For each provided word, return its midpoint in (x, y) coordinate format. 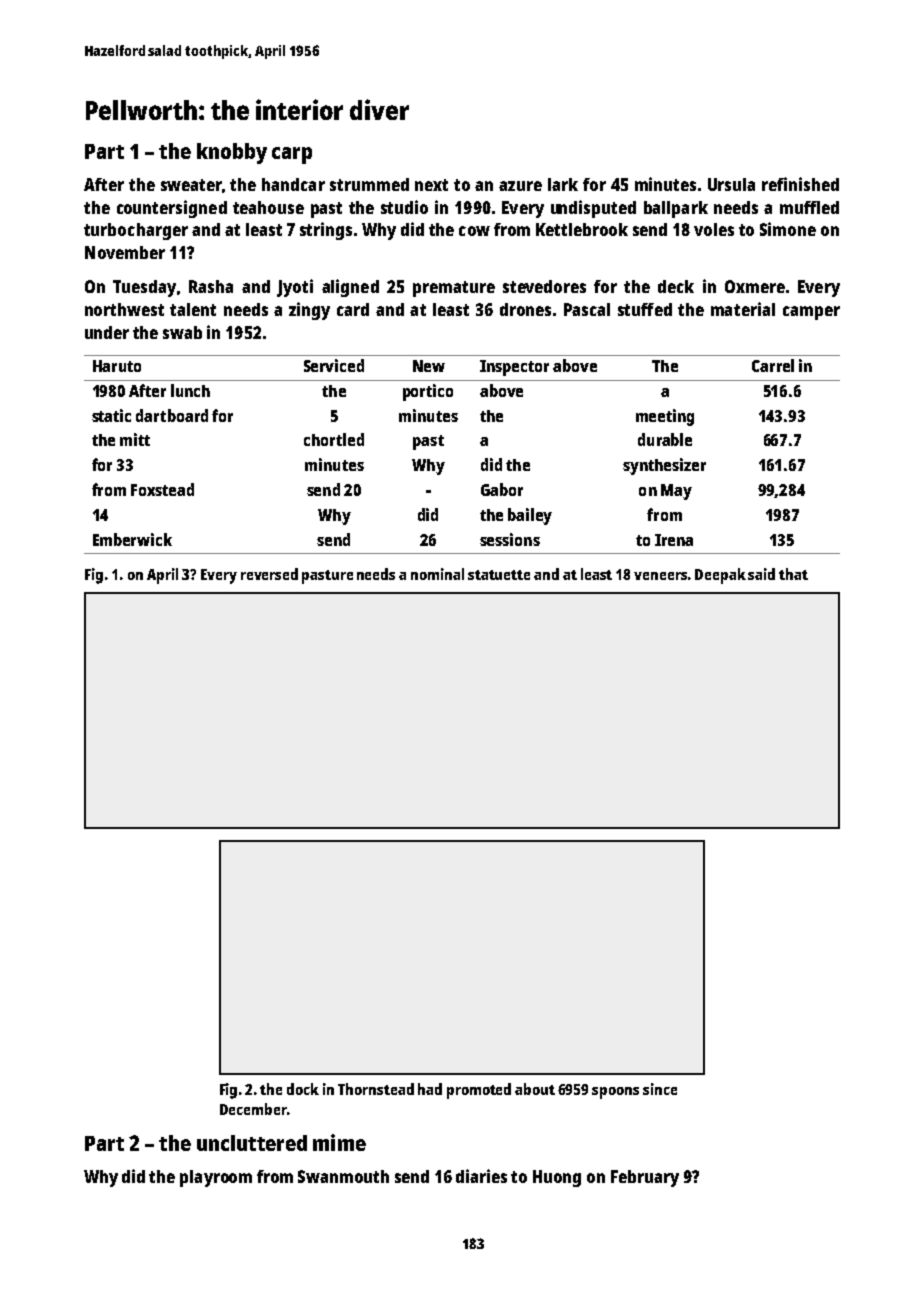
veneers (660, 576)
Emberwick (132, 539)
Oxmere (755, 286)
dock (303, 1089)
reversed (269, 574)
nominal (437, 574)
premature (454, 289)
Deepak (720, 576)
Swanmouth (343, 1176)
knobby (232, 153)
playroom (216, 1178)
